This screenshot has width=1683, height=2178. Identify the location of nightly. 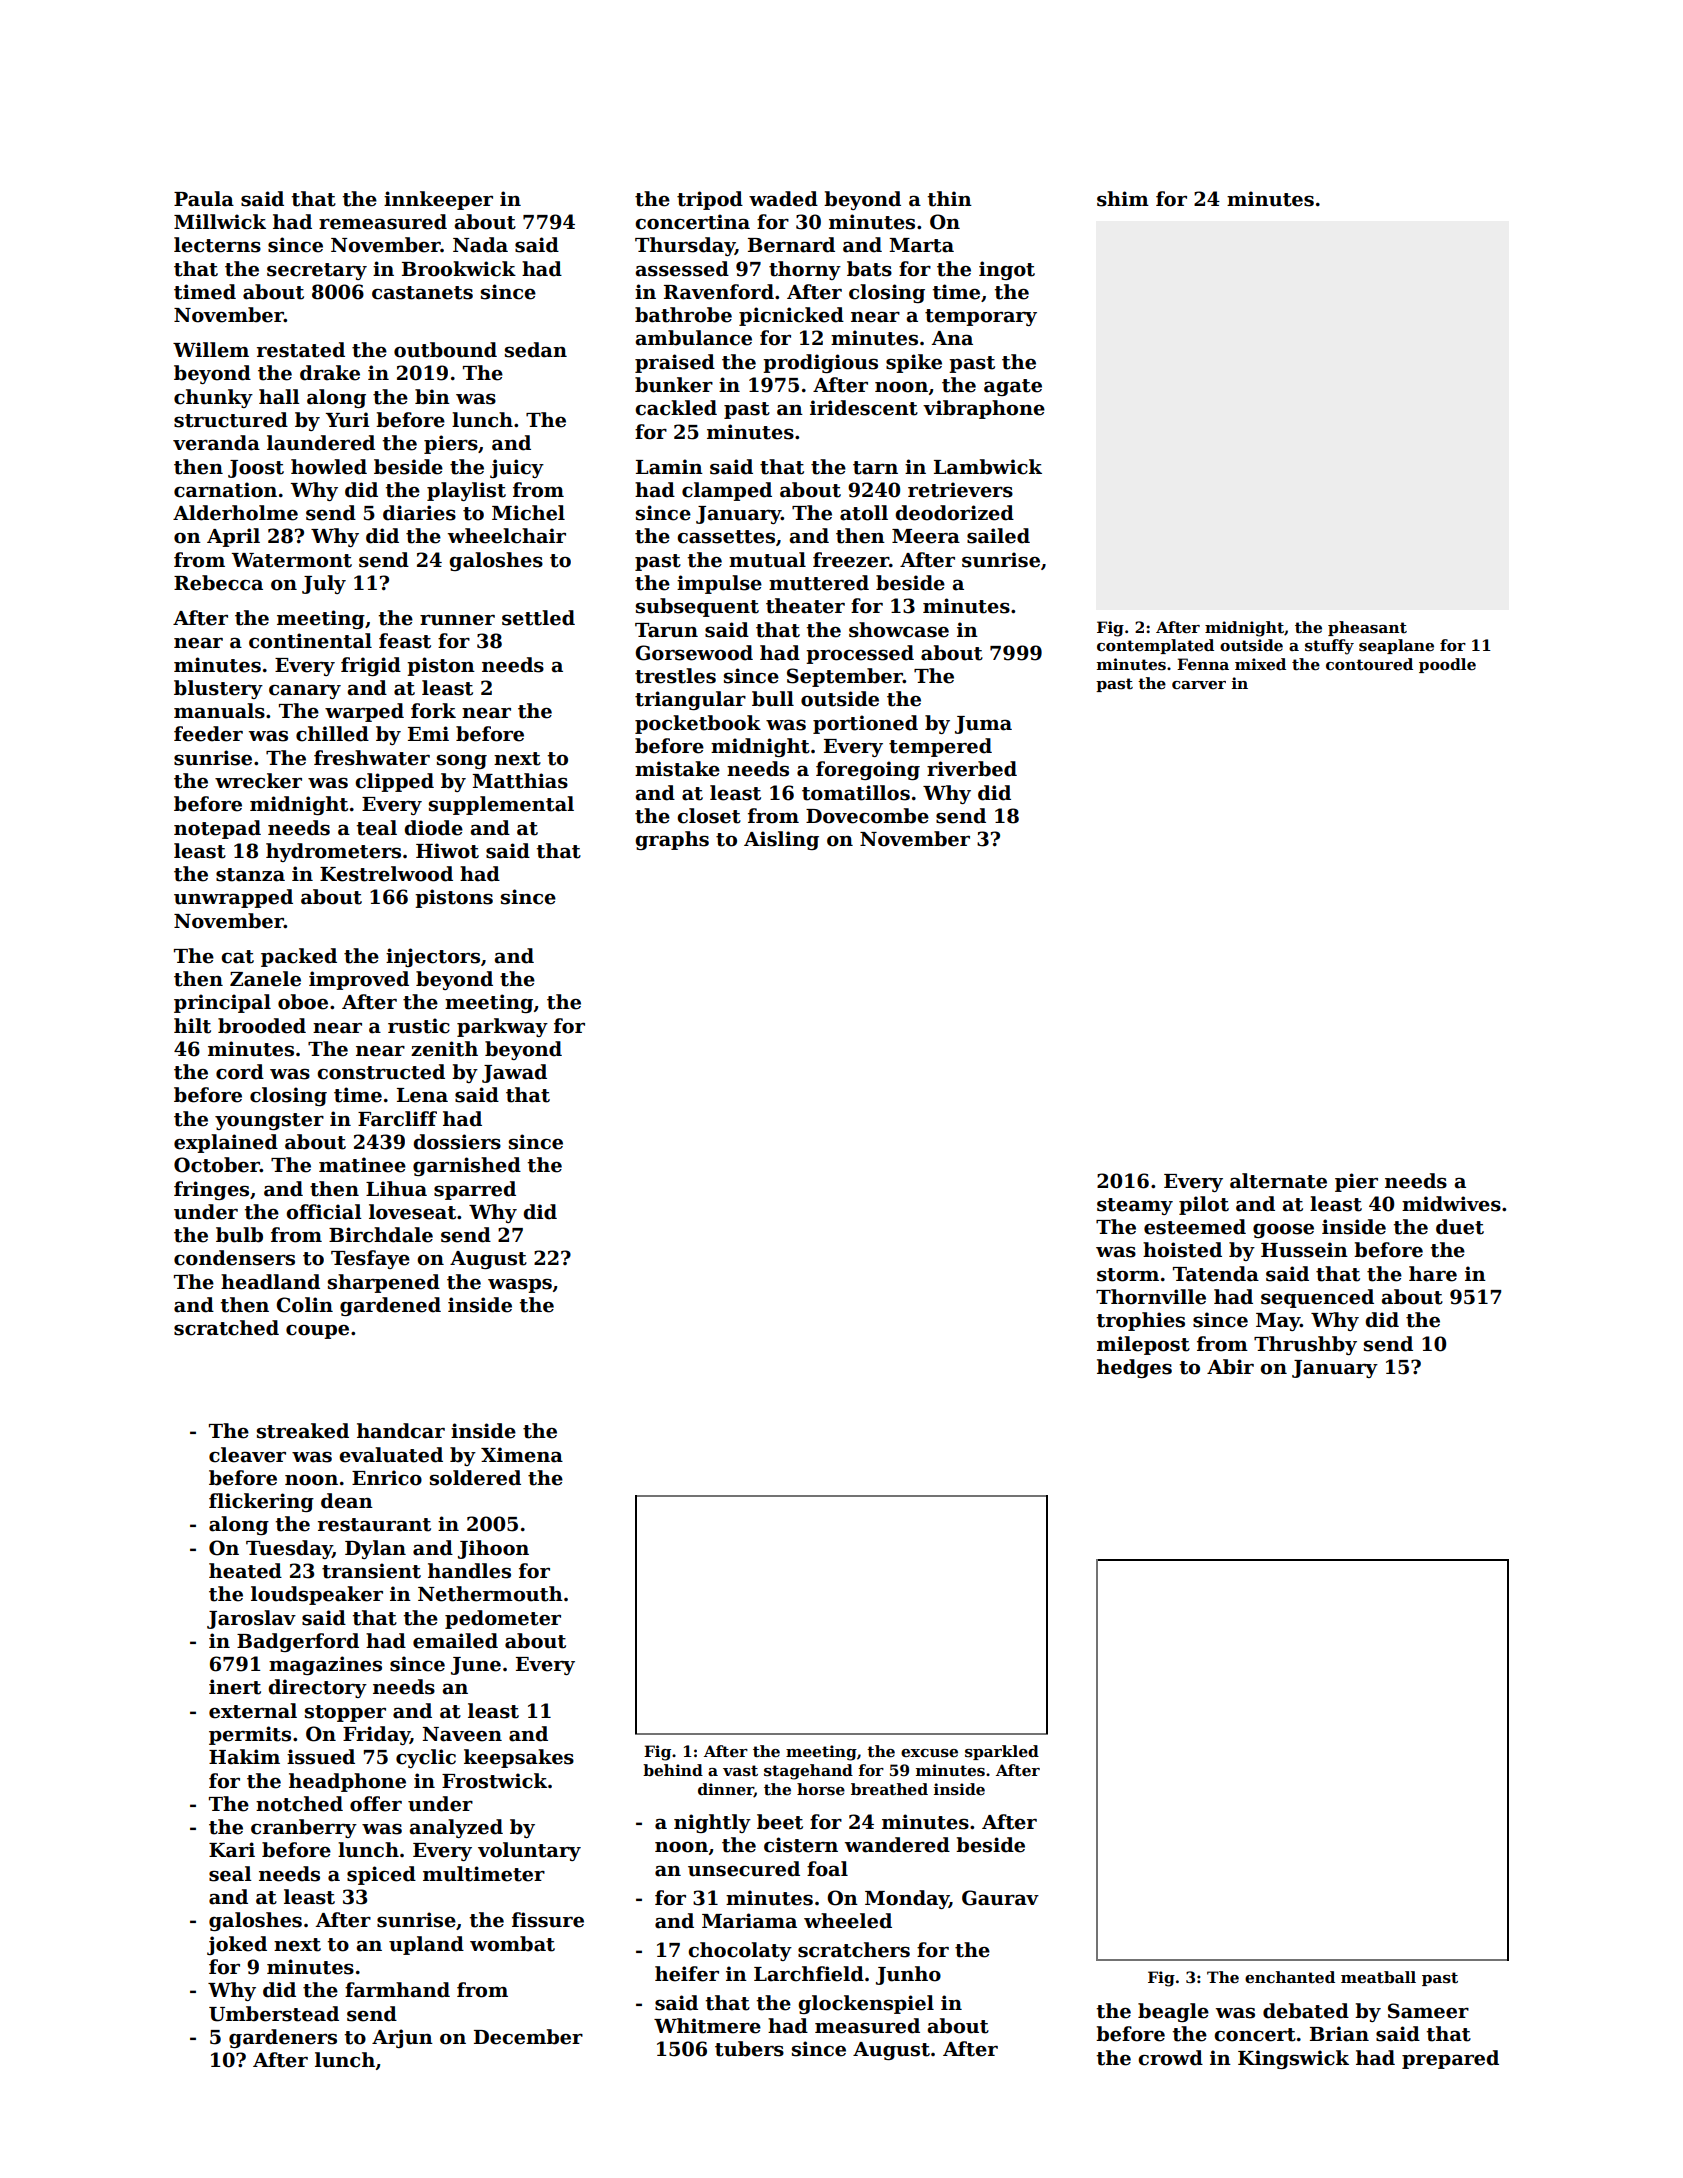
(712, 1823).
